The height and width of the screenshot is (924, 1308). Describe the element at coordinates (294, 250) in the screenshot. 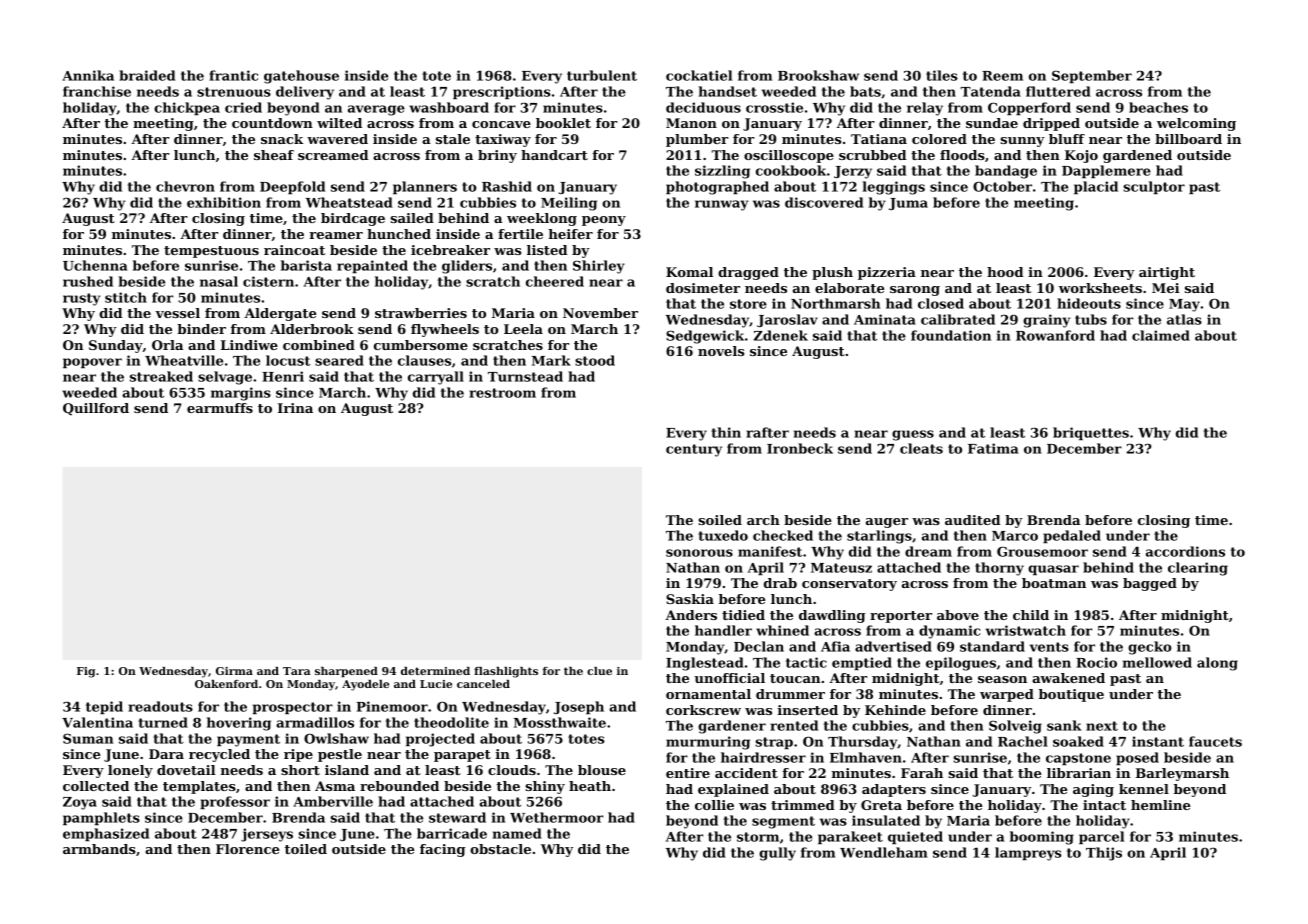

I see `raincoat` at that location.
